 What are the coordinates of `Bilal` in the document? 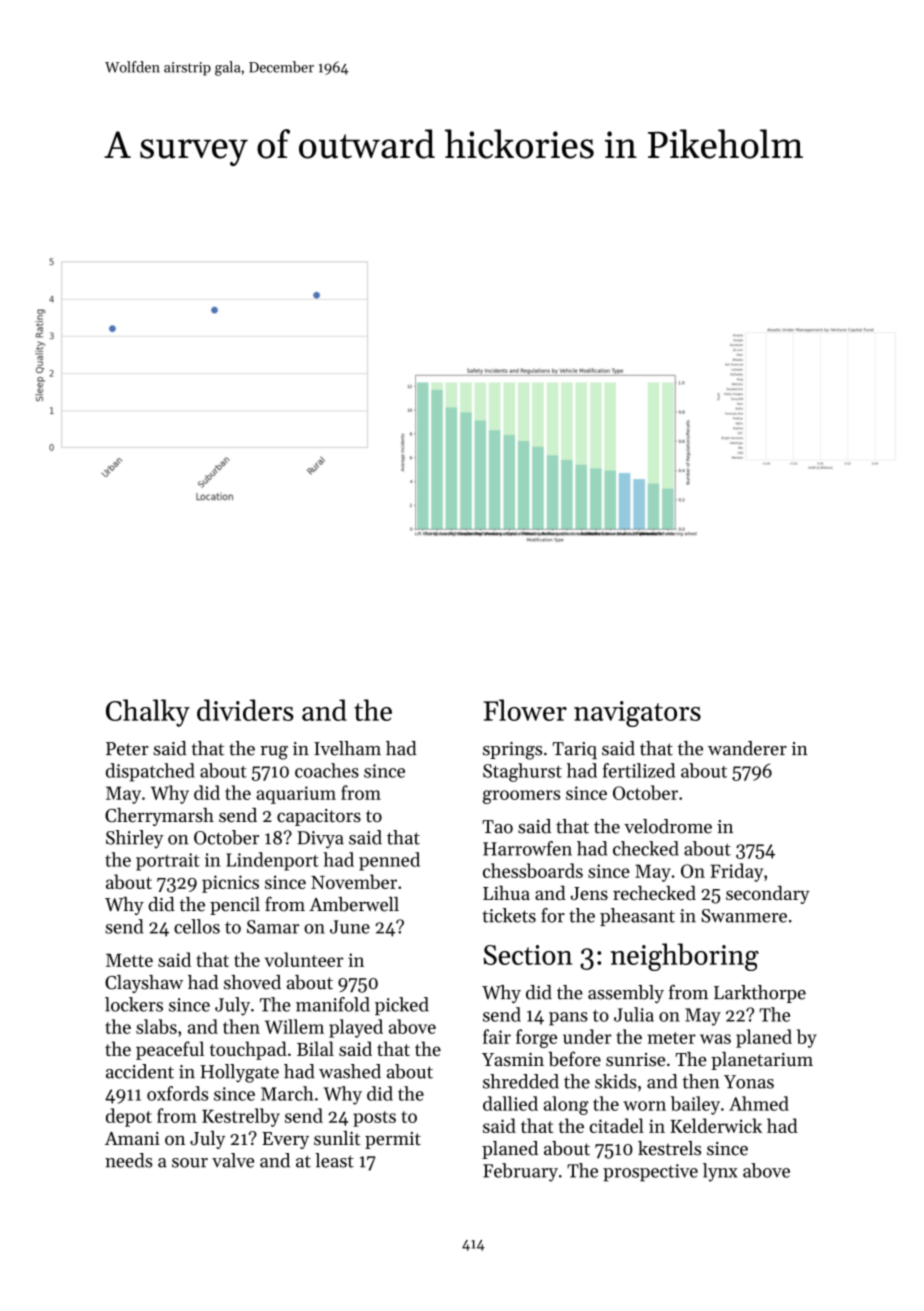 It's located at (315, 1048).
